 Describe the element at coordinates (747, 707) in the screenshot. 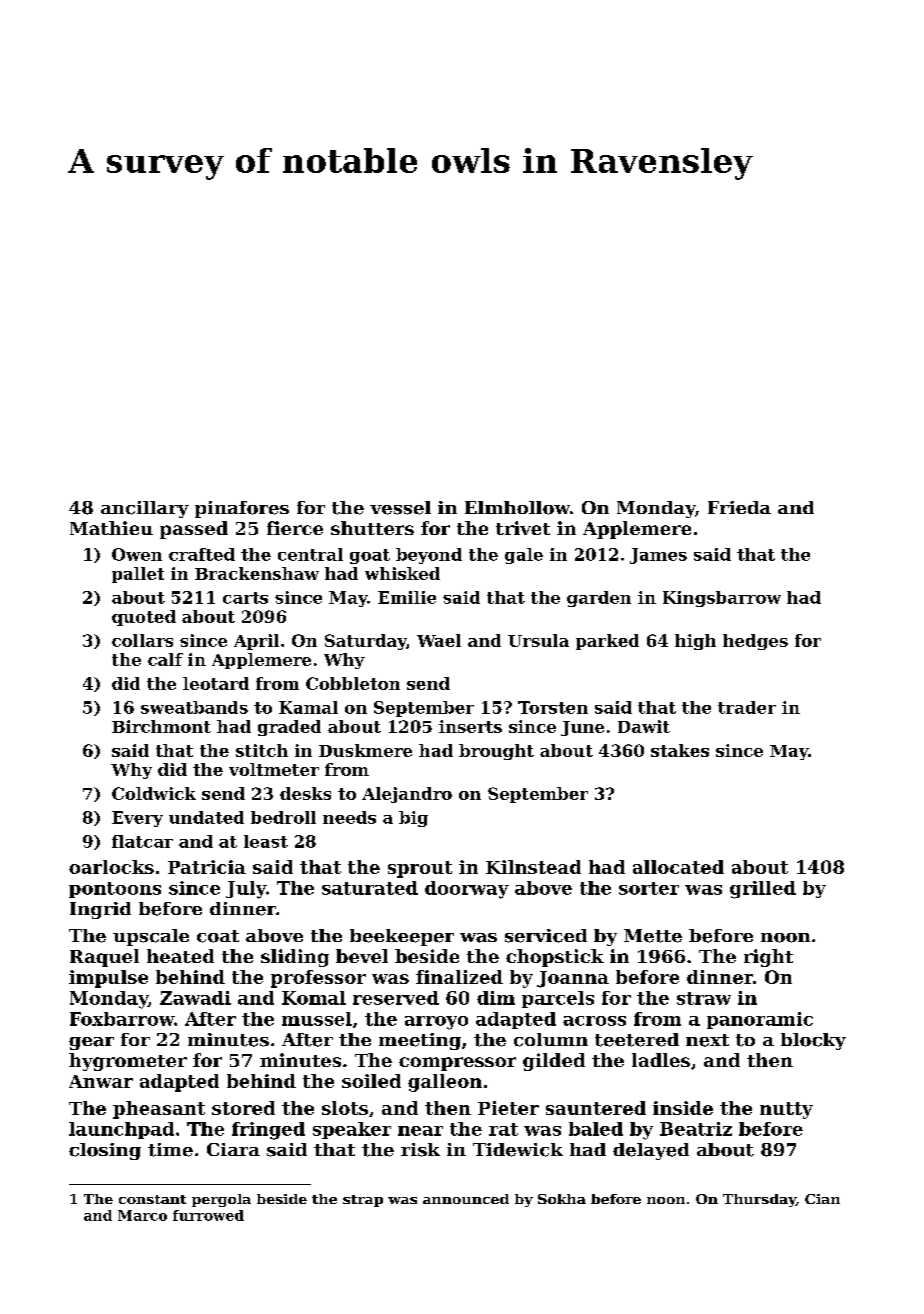

I see `trader` at that location.
